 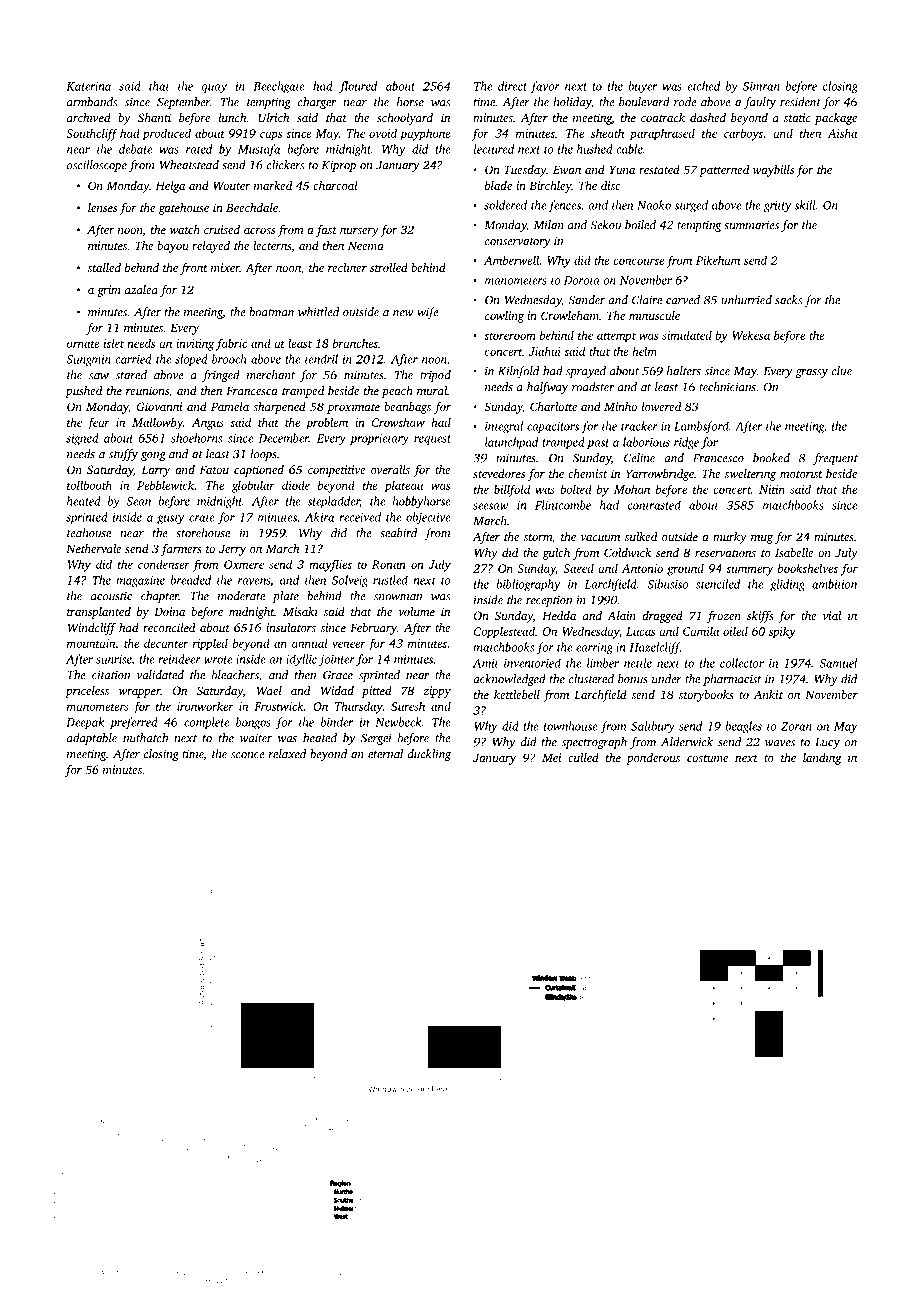 What do you see at coordinates (99, 613) in the screenshot?
I see `transplanted` at bounding box center [99, 613].
